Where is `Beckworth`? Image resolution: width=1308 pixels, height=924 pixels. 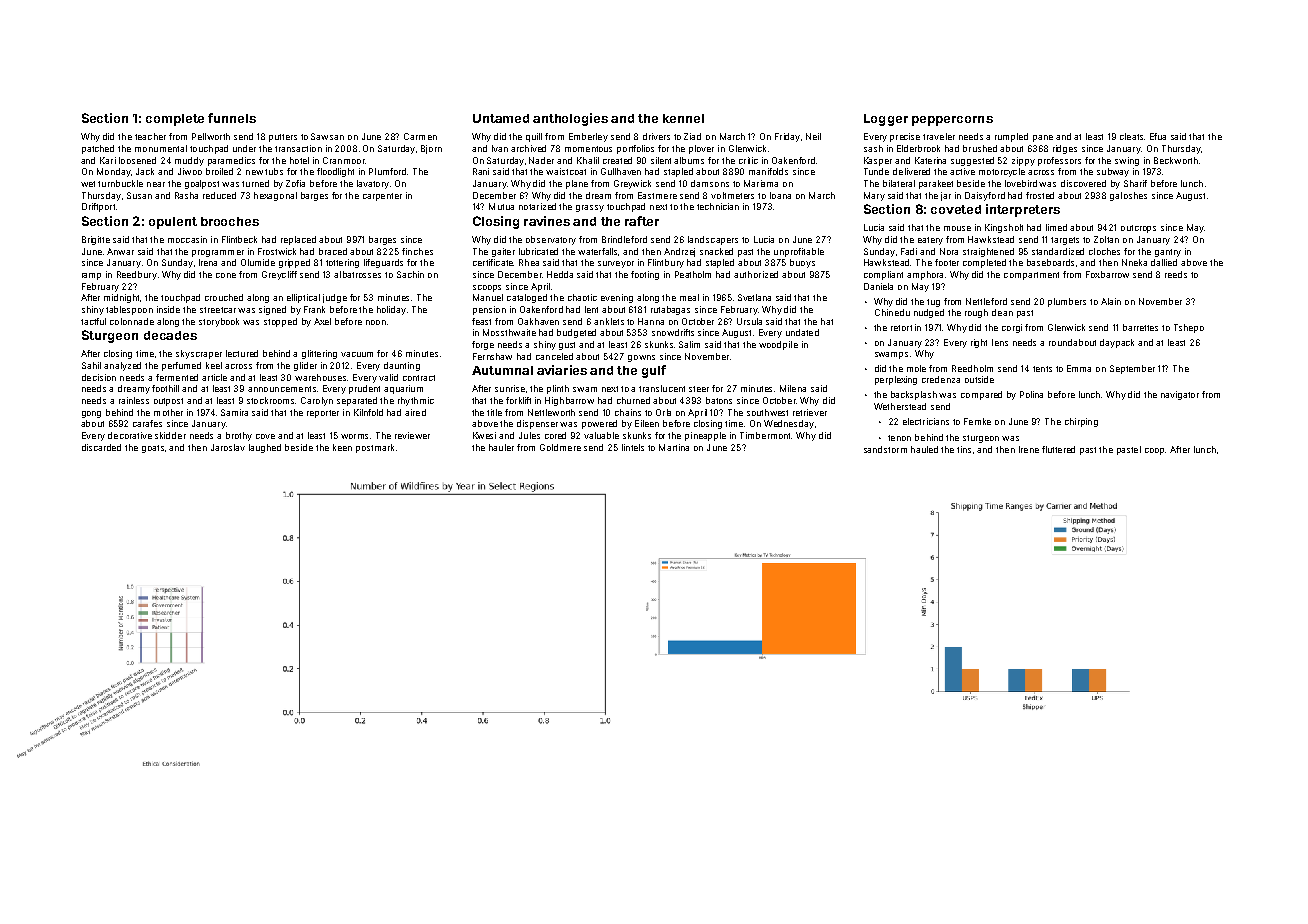
Beckworth is located at coordinates (1176, 160).
